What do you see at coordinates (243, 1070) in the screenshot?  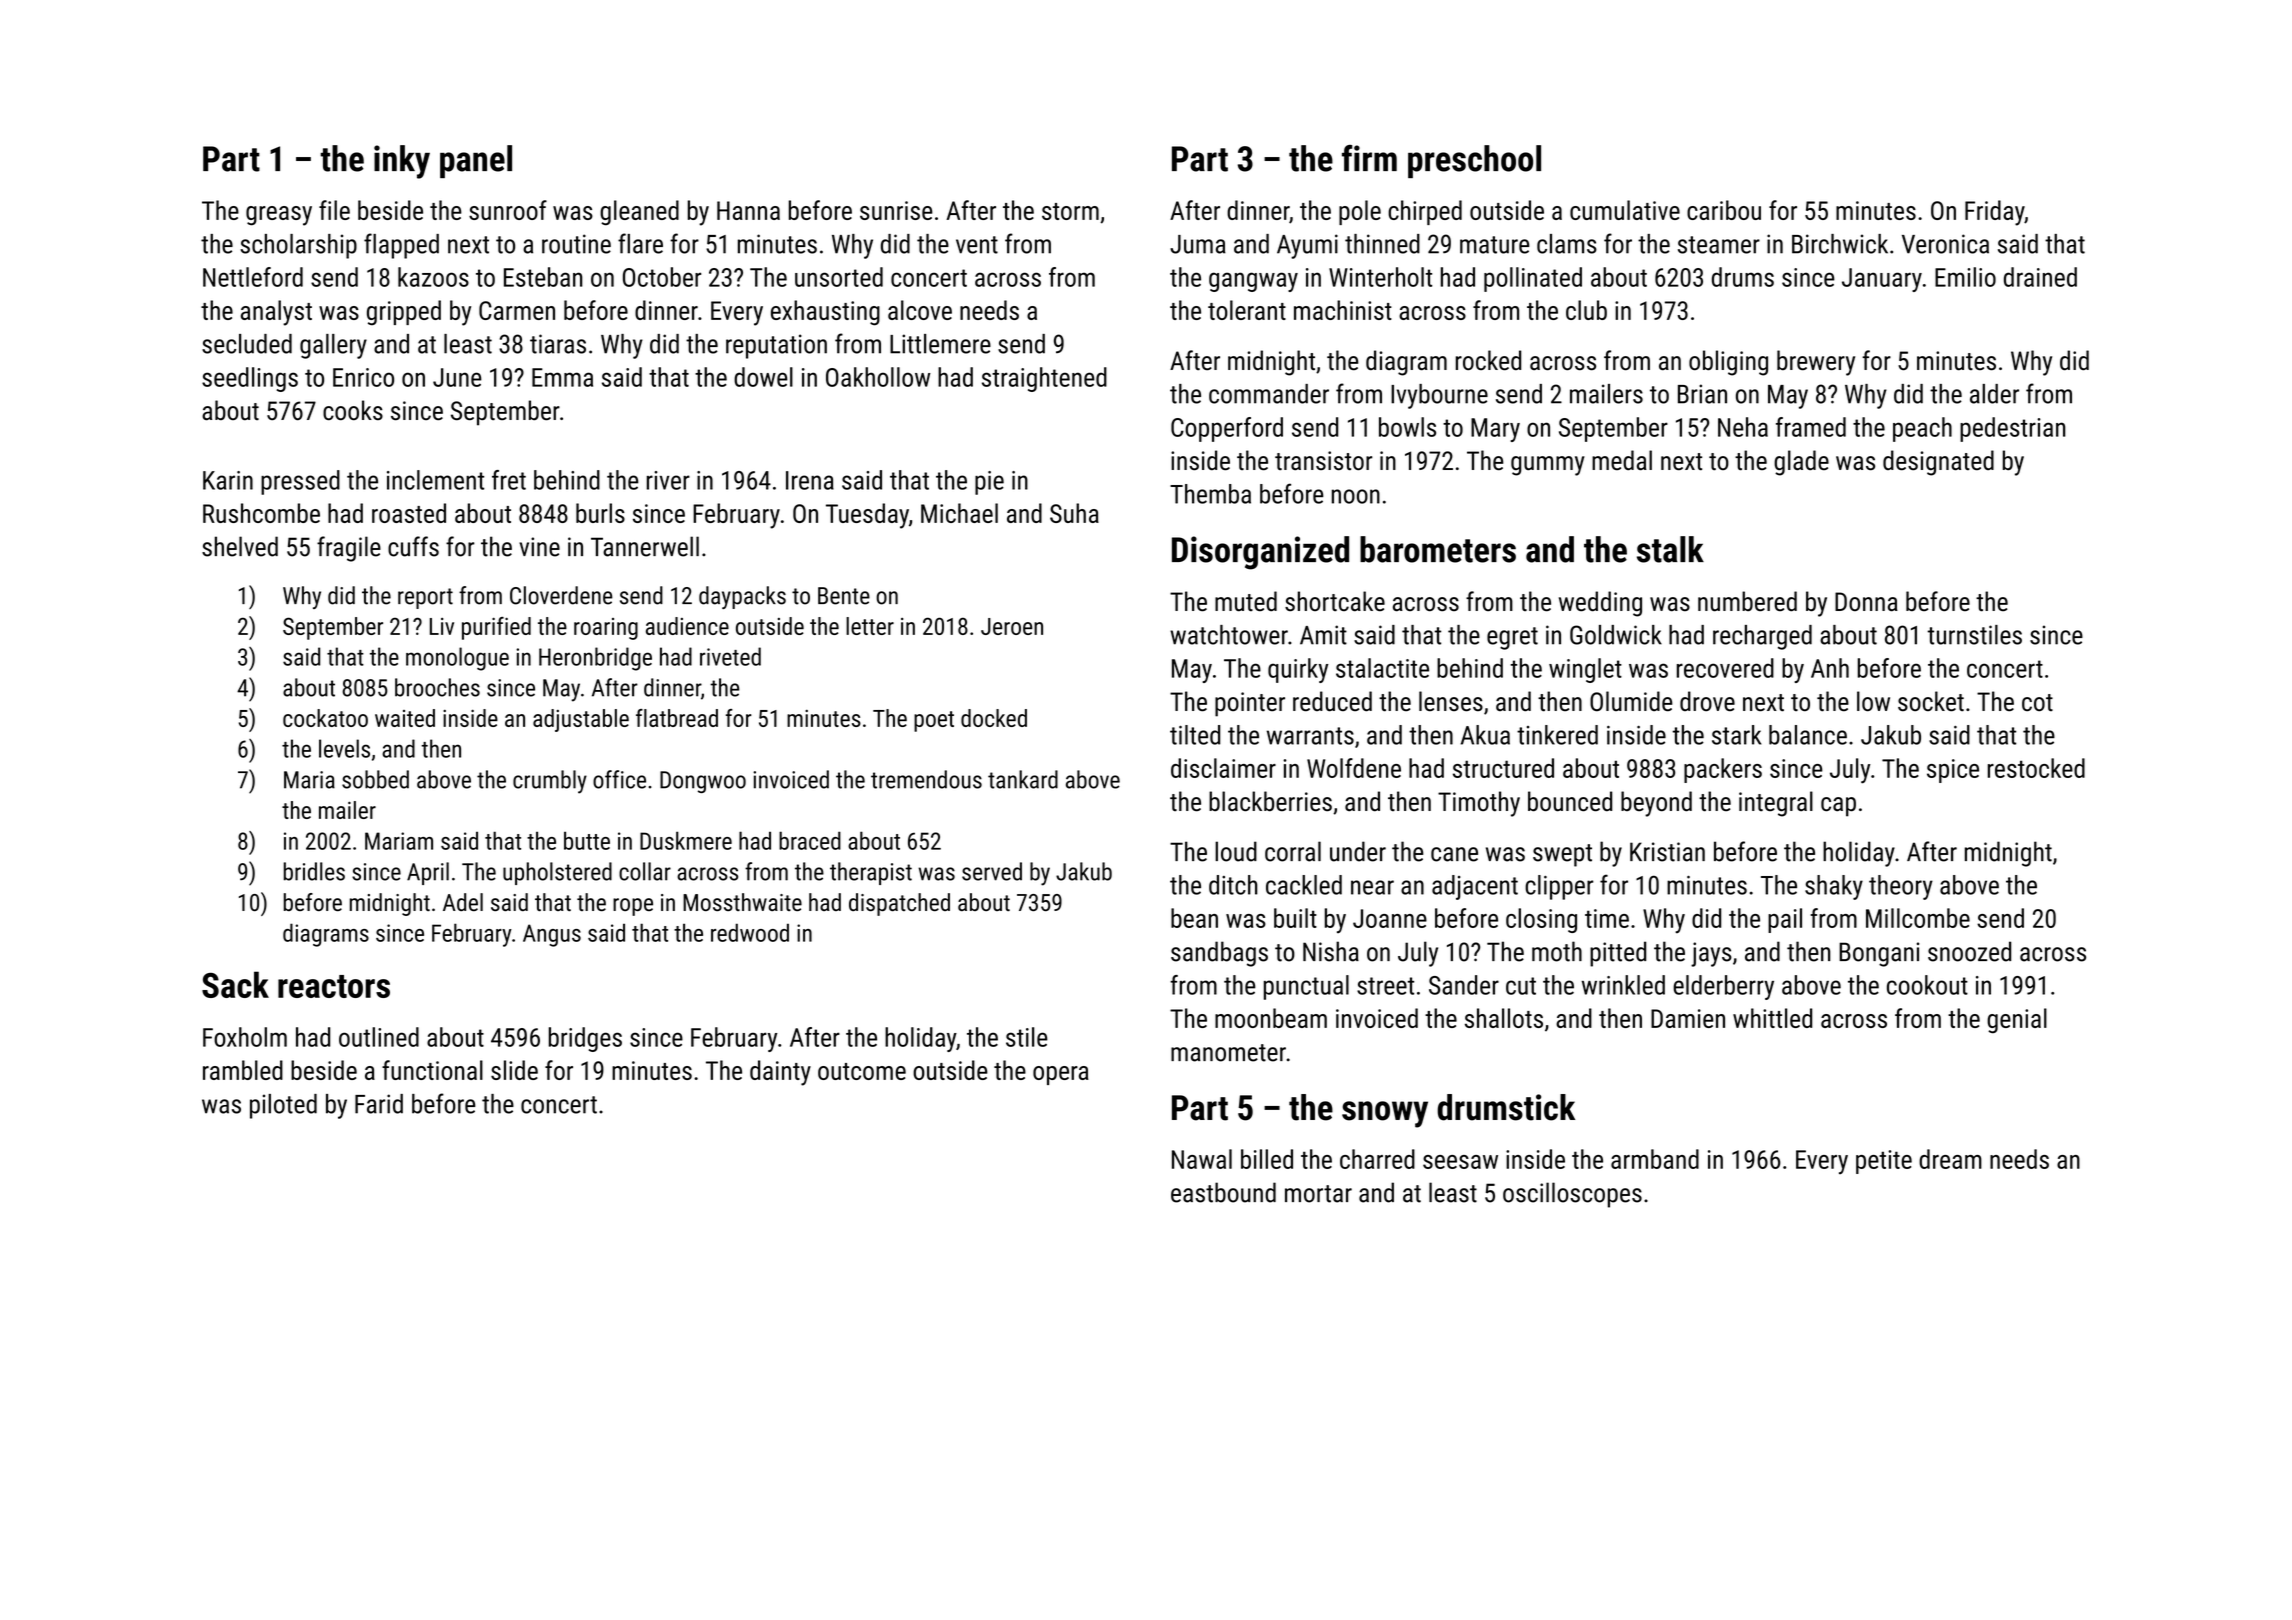 I see `rambled` at bounding box center [243, 1070].
